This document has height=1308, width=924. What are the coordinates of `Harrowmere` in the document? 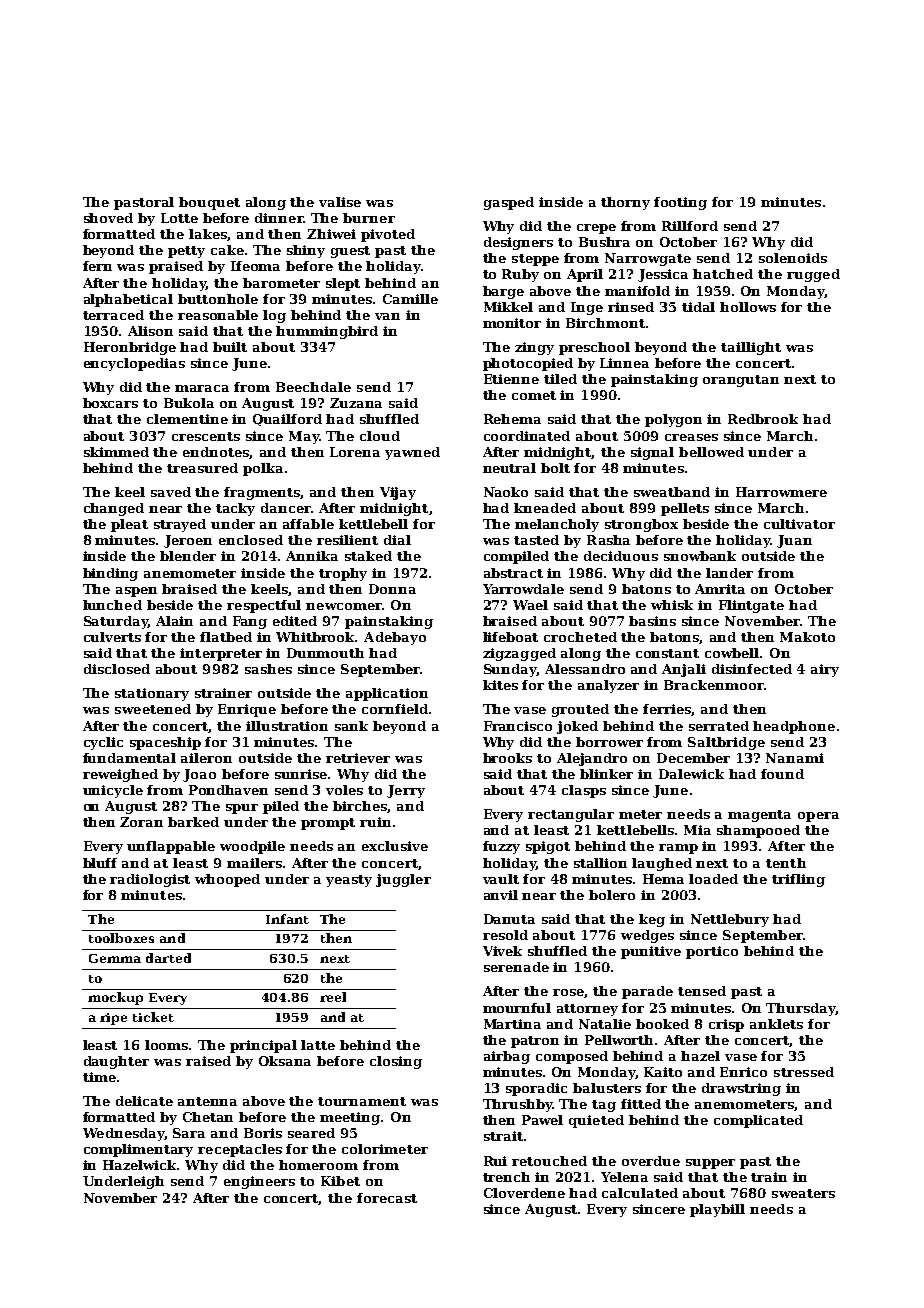 It's located at (781, 492).
